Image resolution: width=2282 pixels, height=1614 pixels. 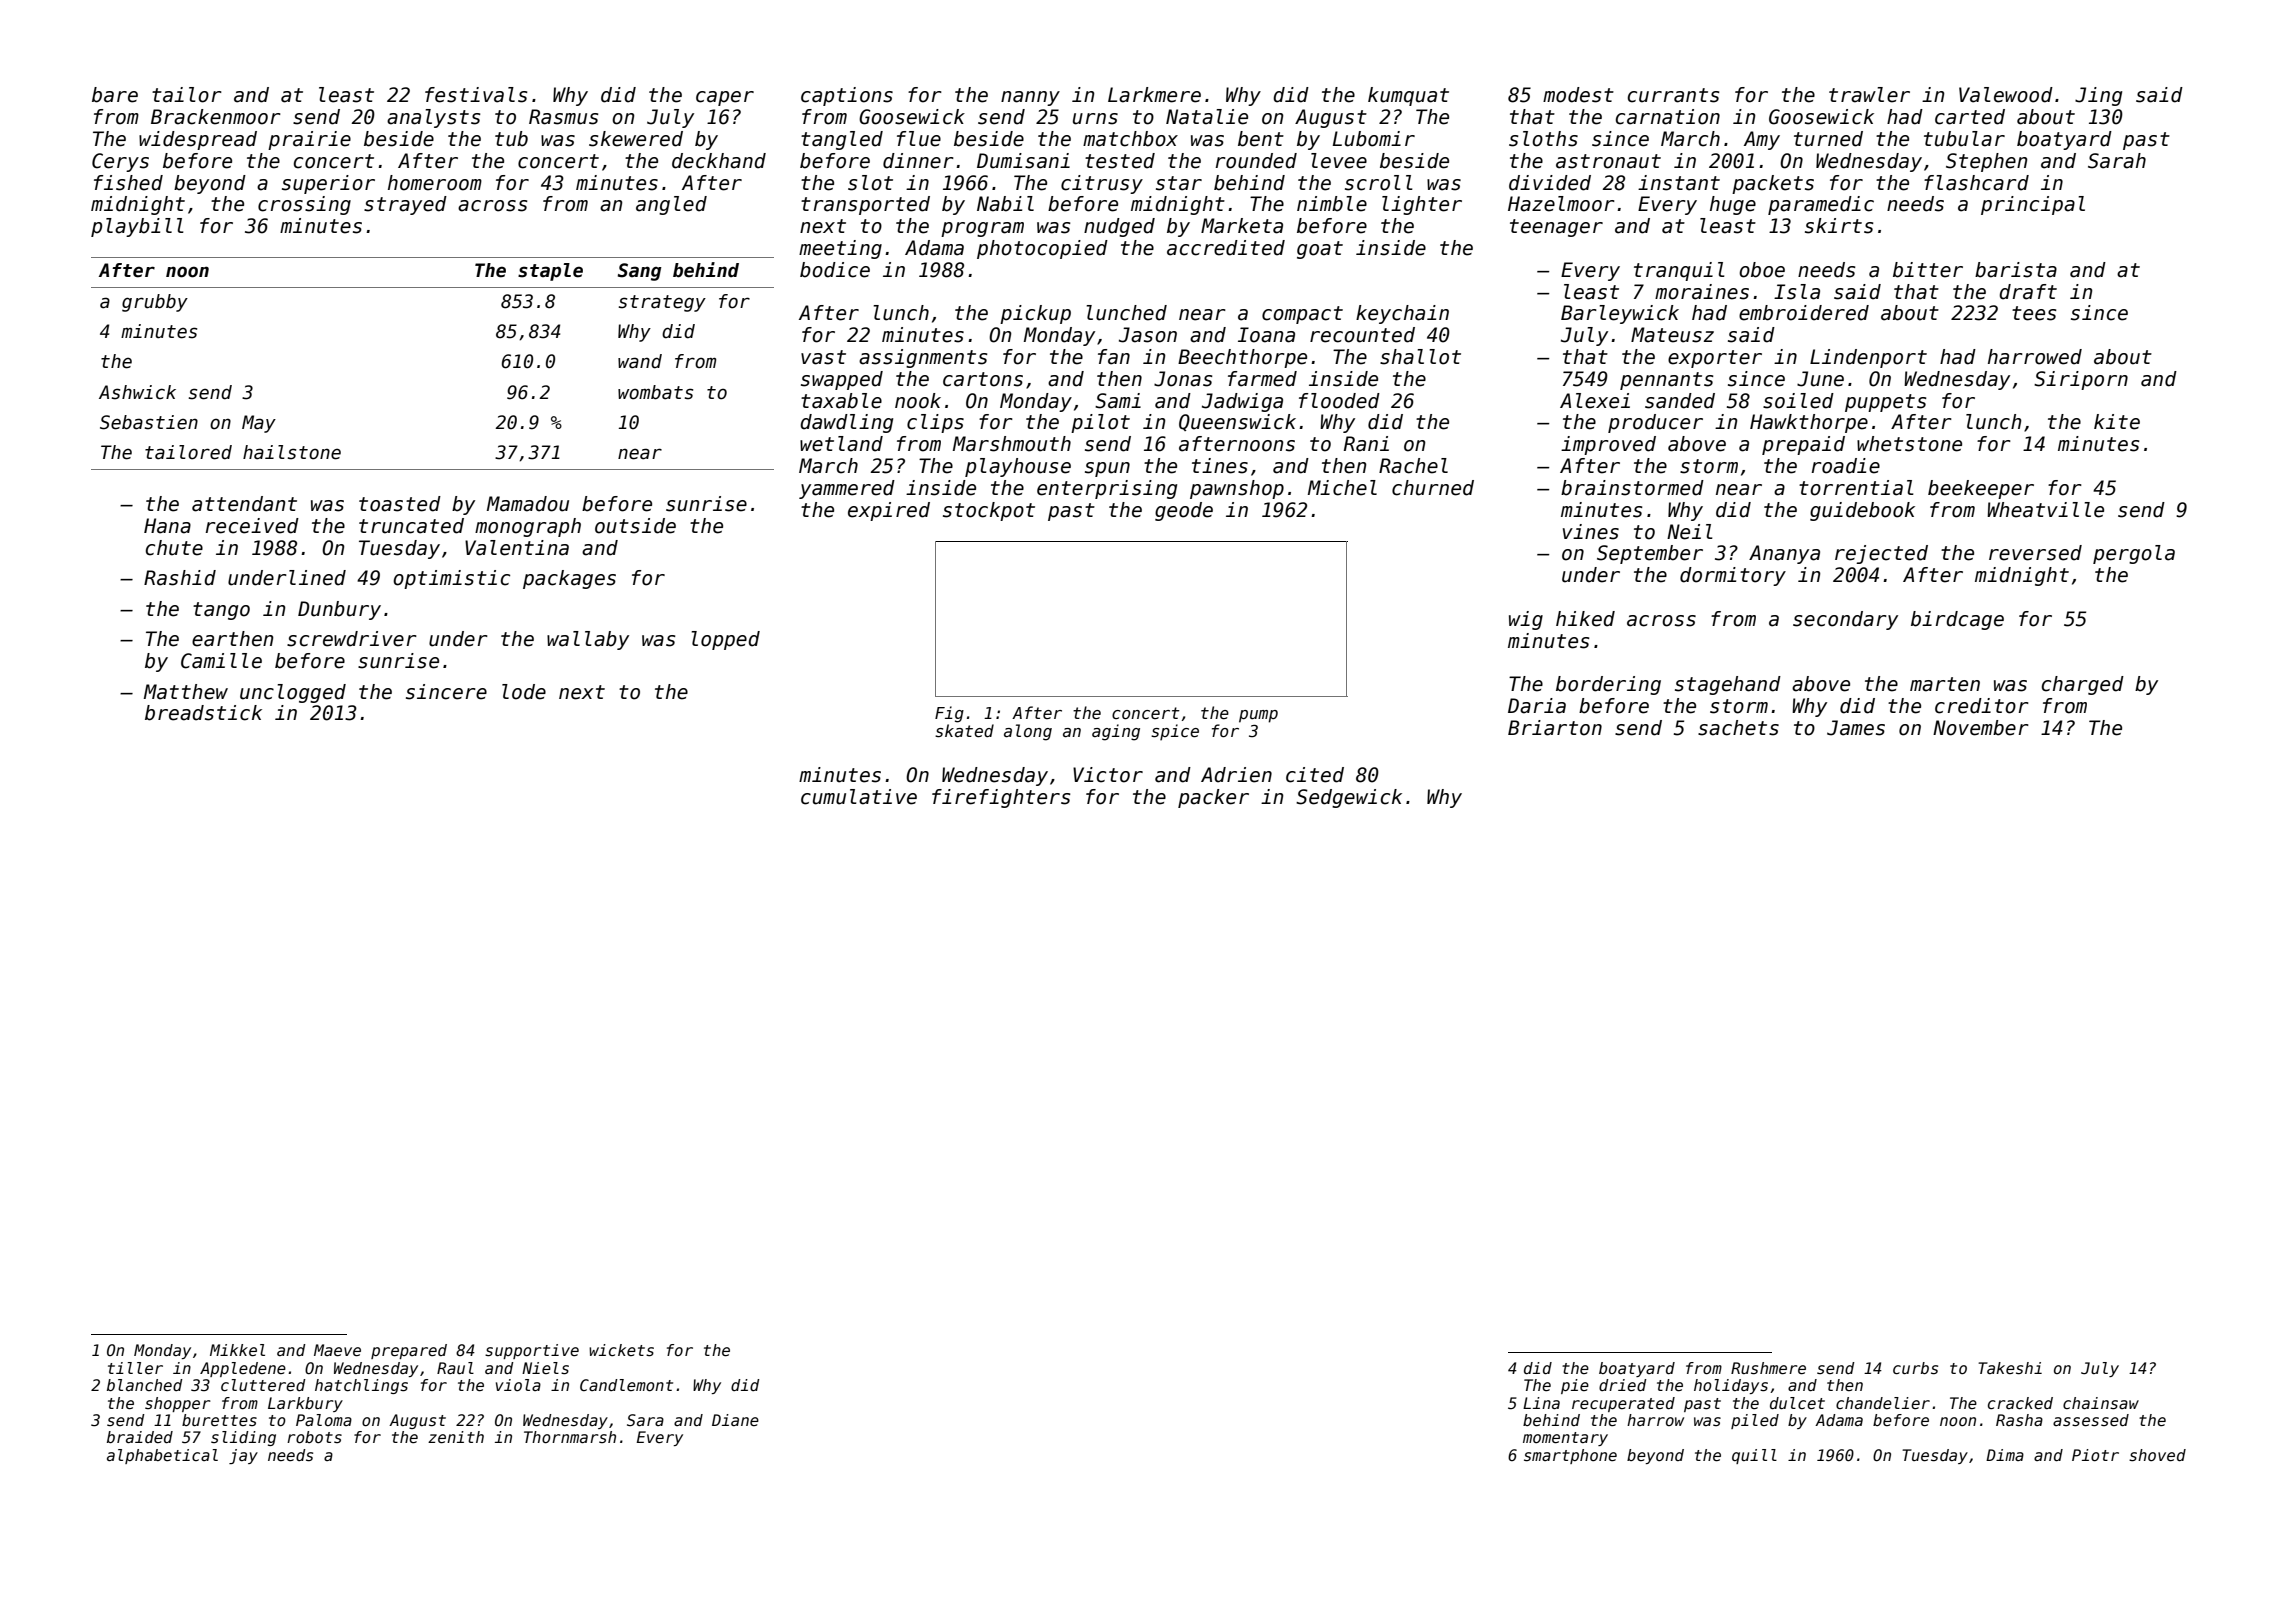 I want to click on skewered, so click(x=636, y=139).
